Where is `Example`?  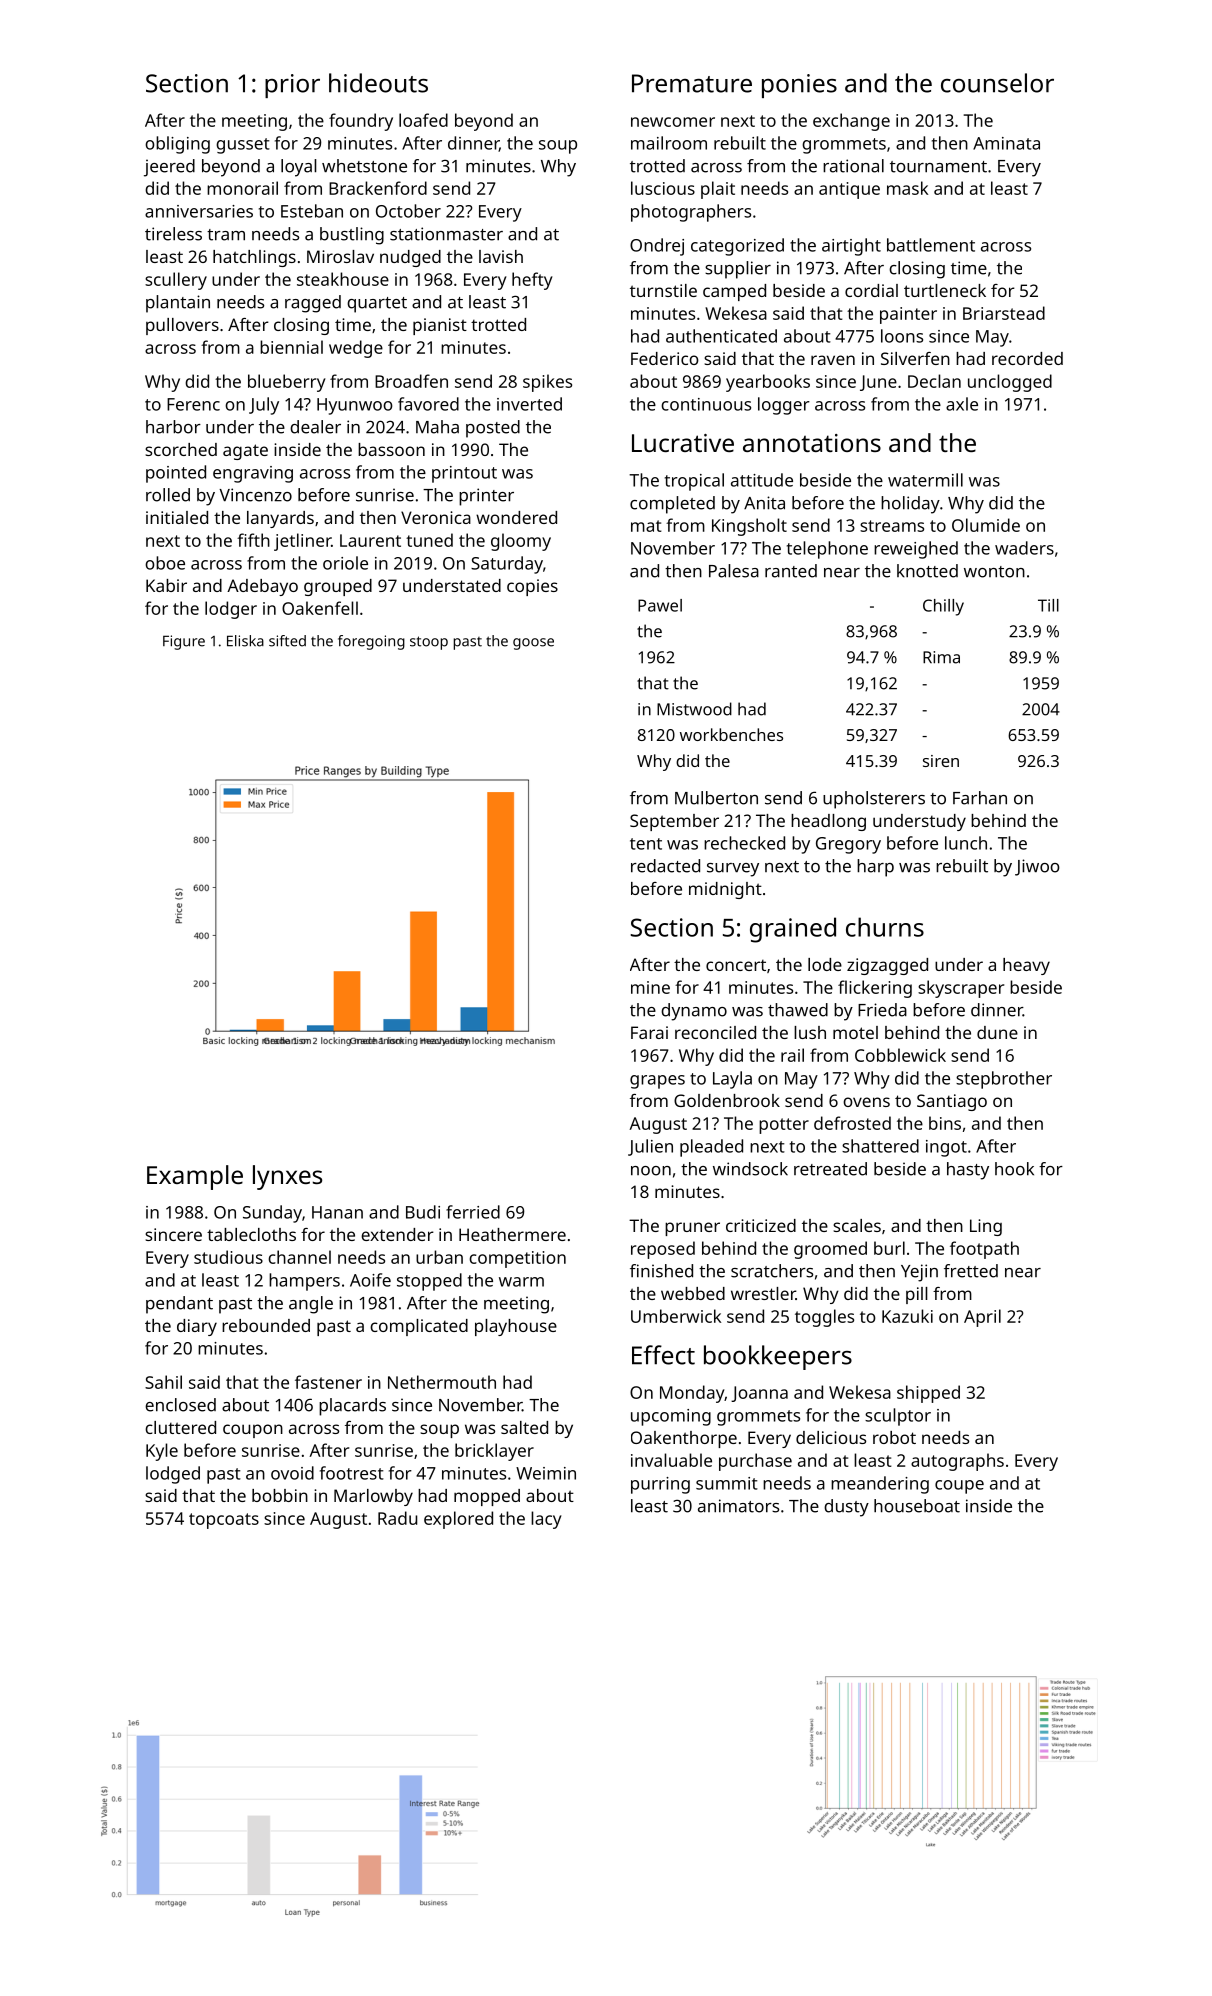 Example is located at coordinates (195, 1177).
